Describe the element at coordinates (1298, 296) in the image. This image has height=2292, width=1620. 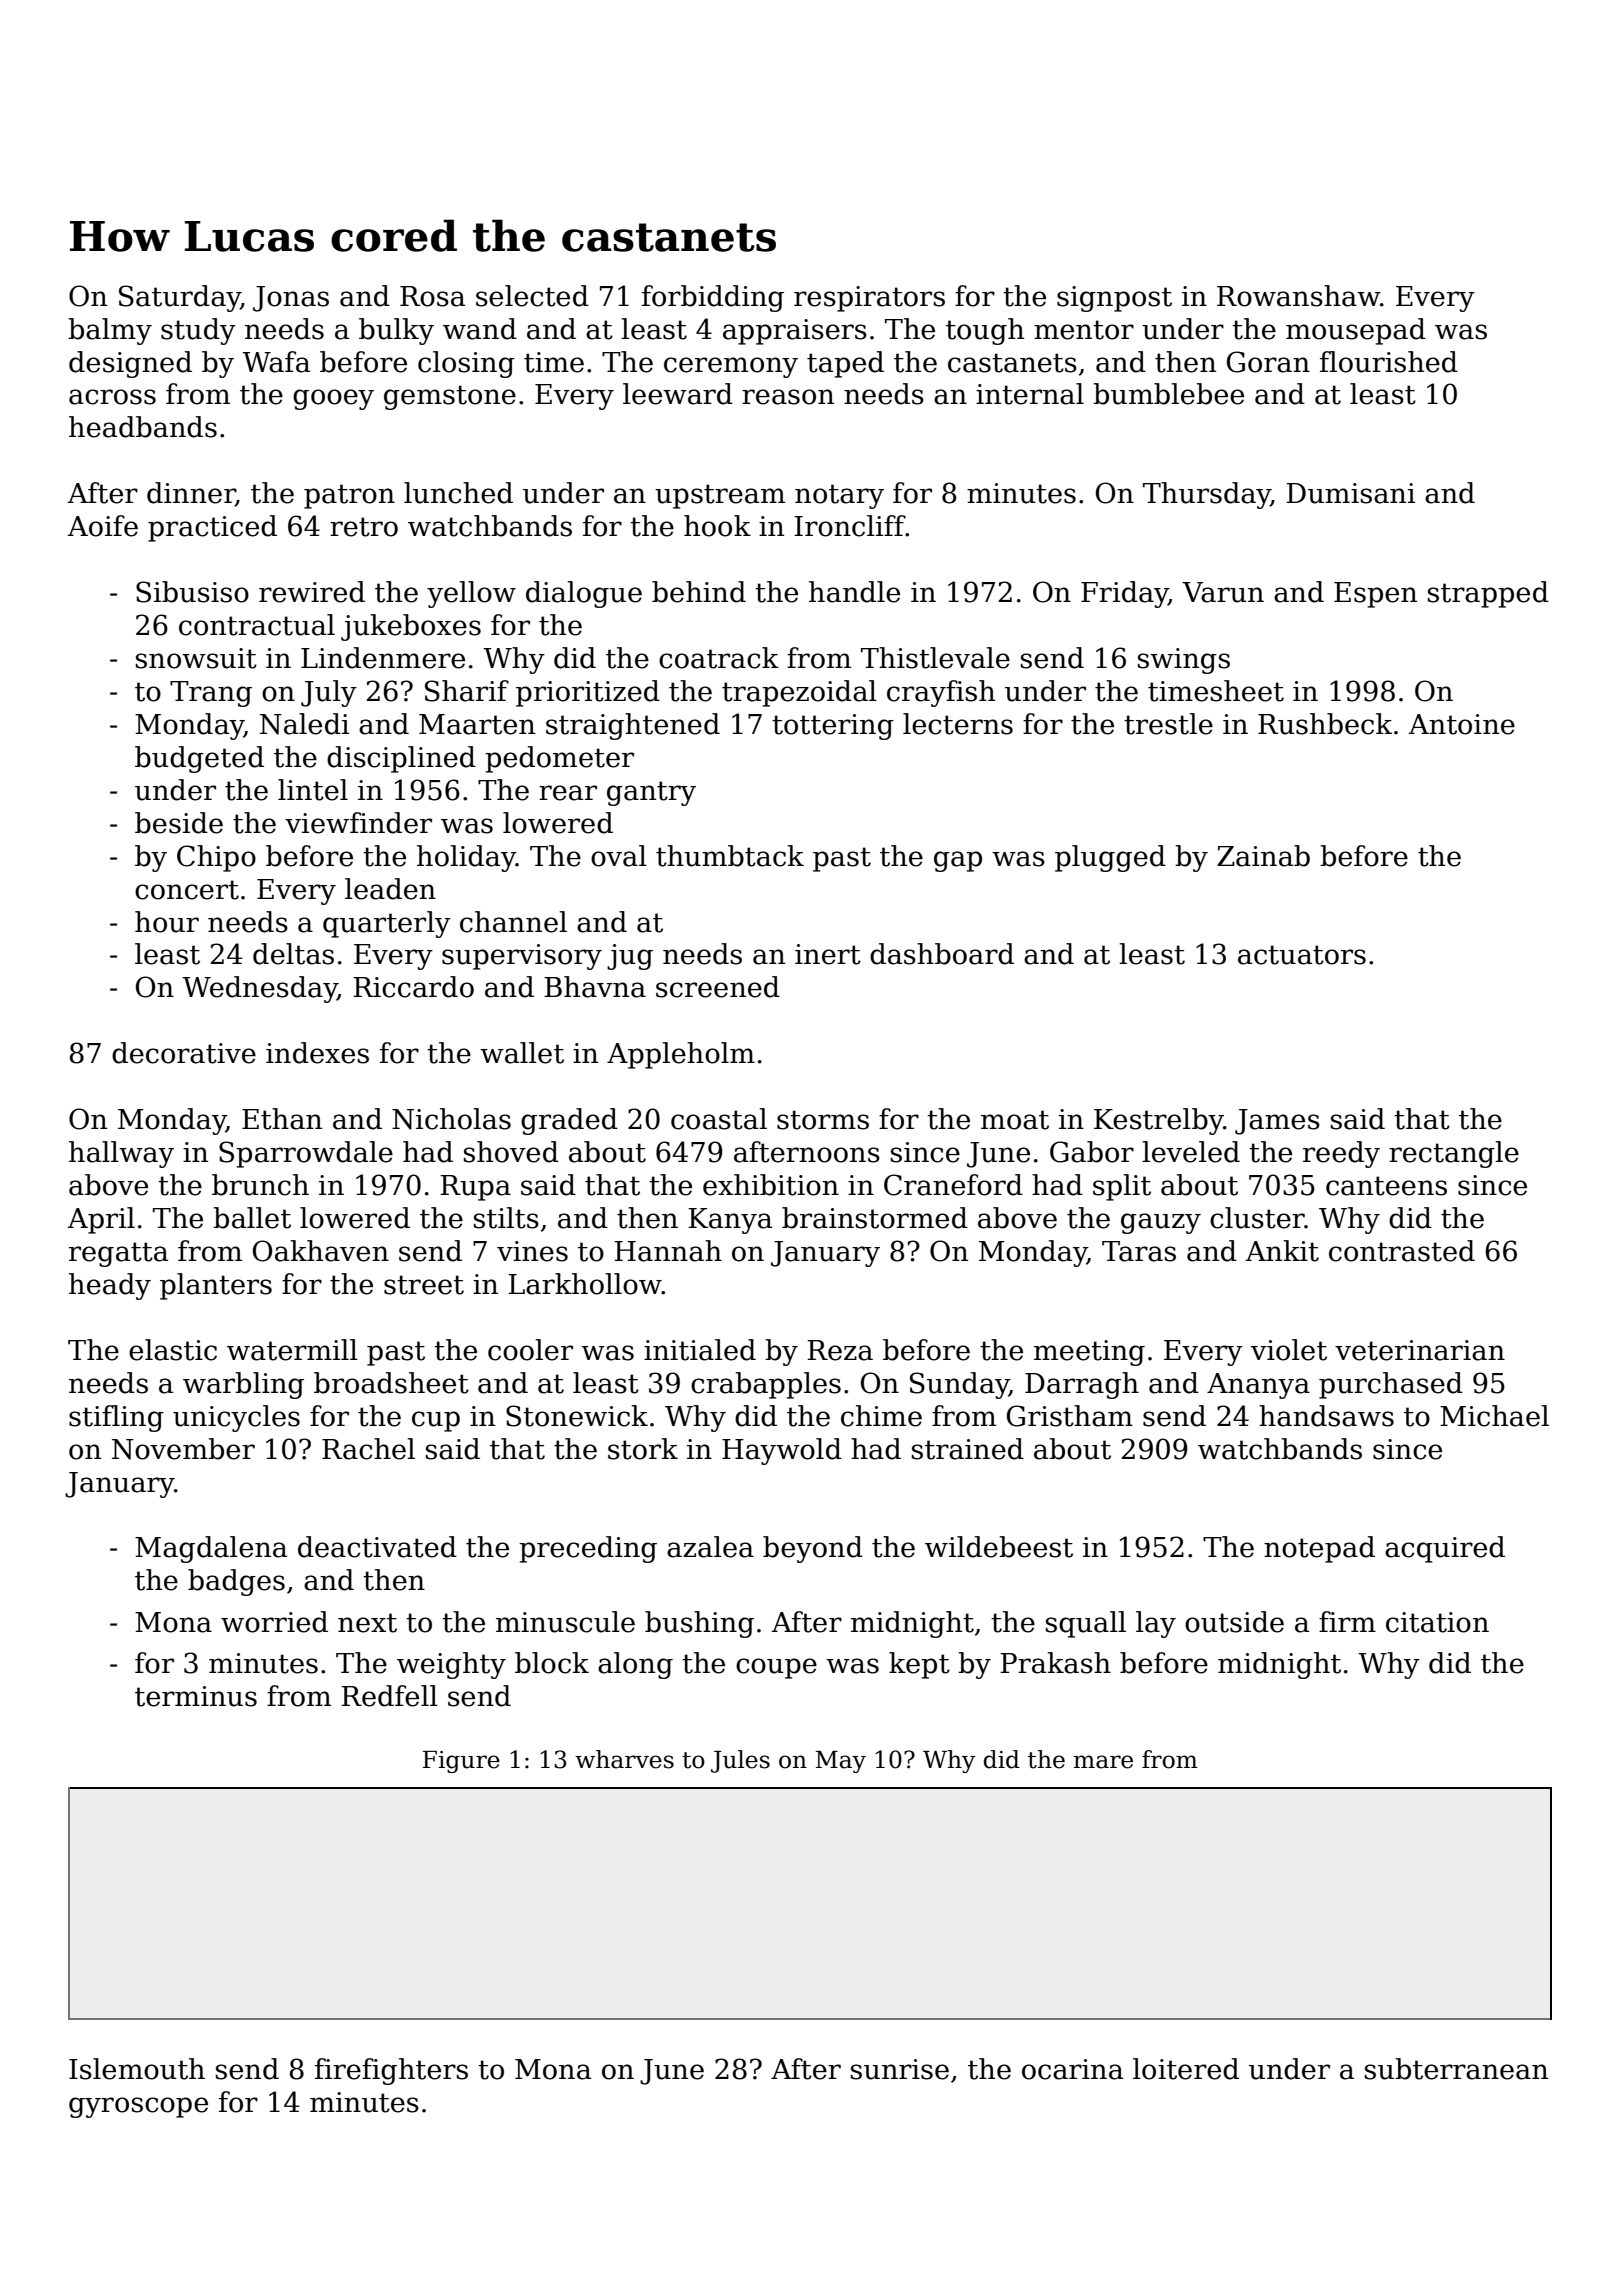
I see `Rowanshaw` at that location.
